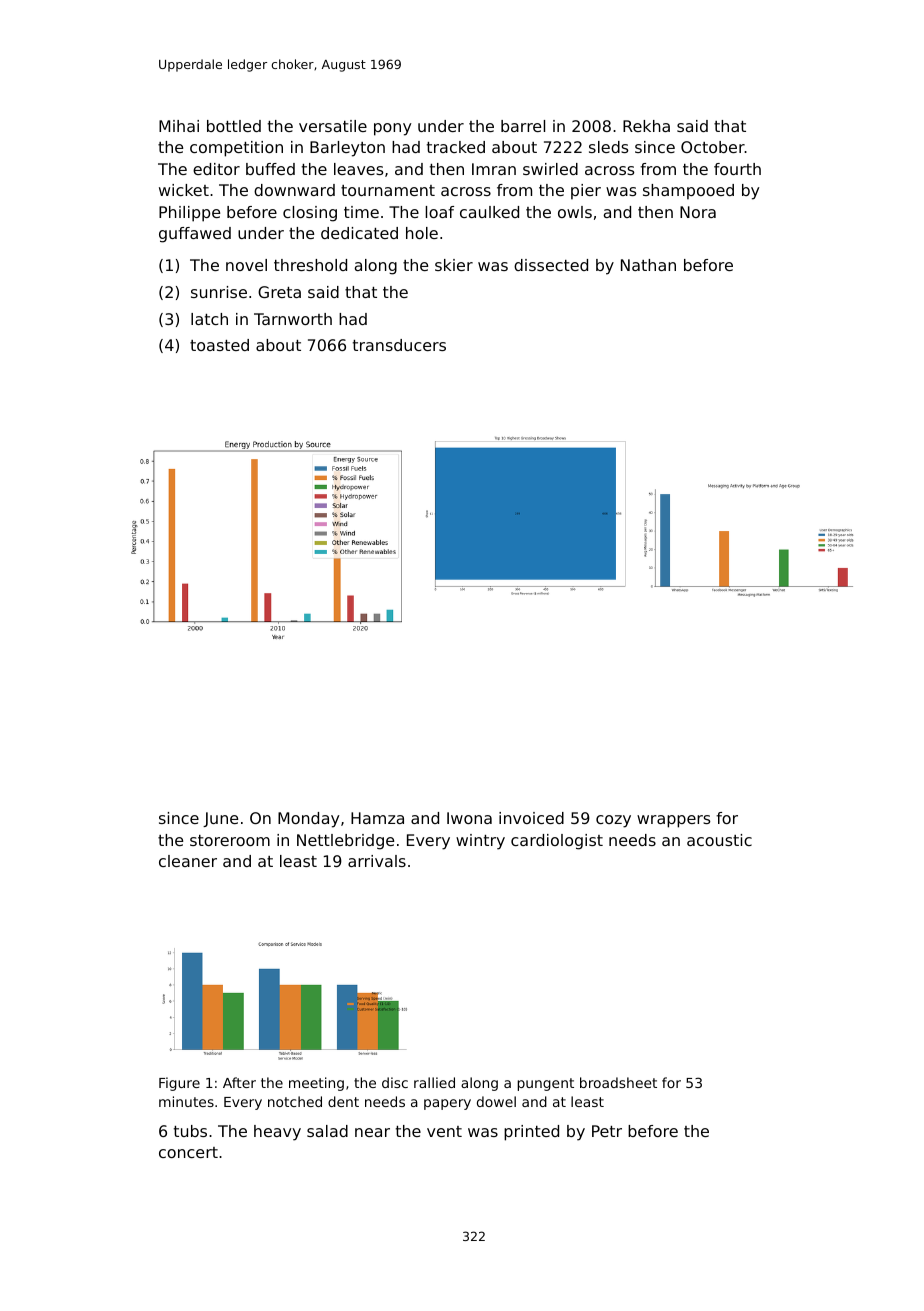 The height and width of the screenshot is (1311, 924). I want to click on near, so click(372, 1132).
